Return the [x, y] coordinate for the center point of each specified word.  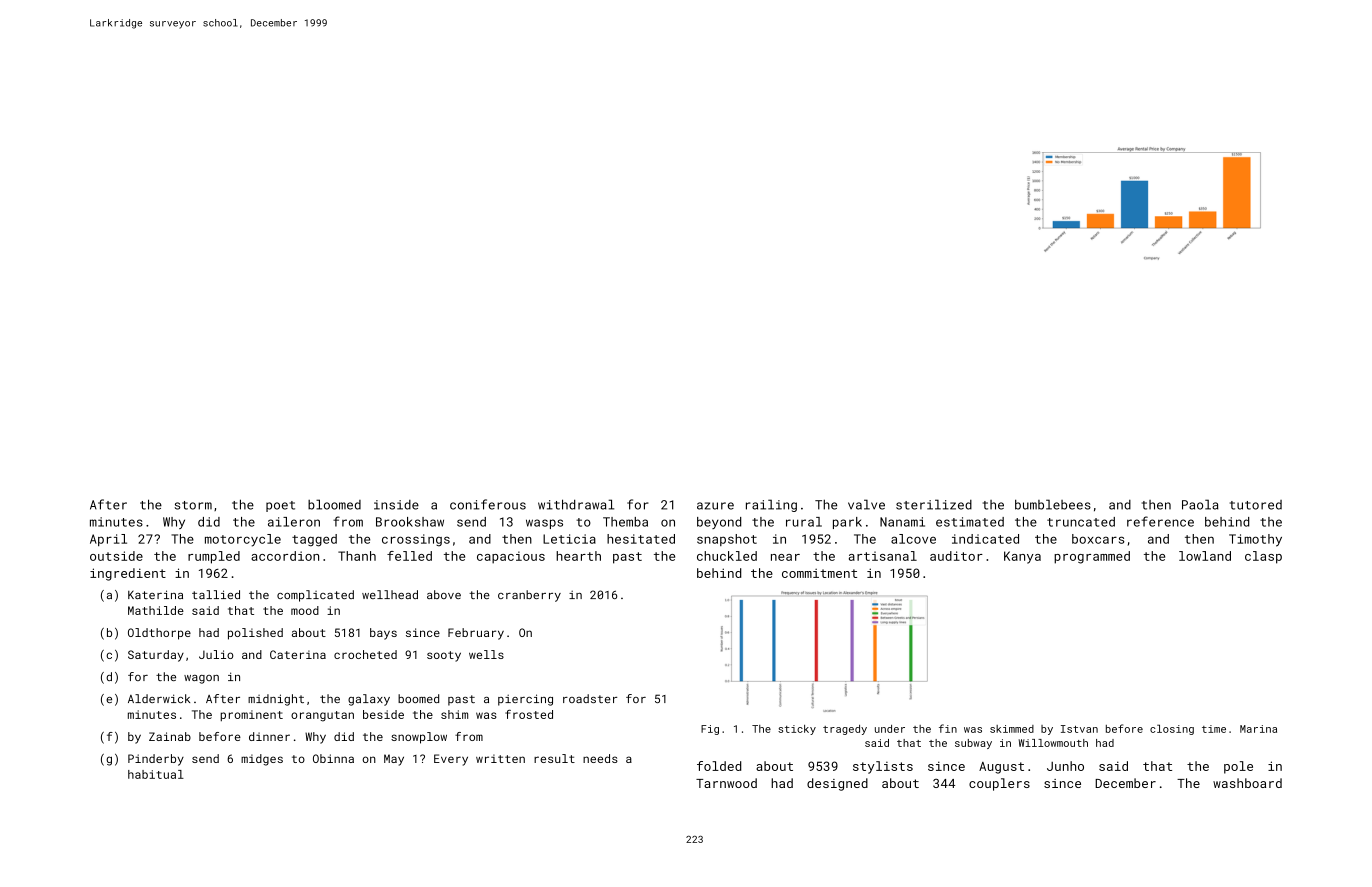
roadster [590, 698]
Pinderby [156, 760]
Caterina [298, 654]
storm [193, 505]
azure [715, 506]
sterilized [934, 504]
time [1214, 729]
